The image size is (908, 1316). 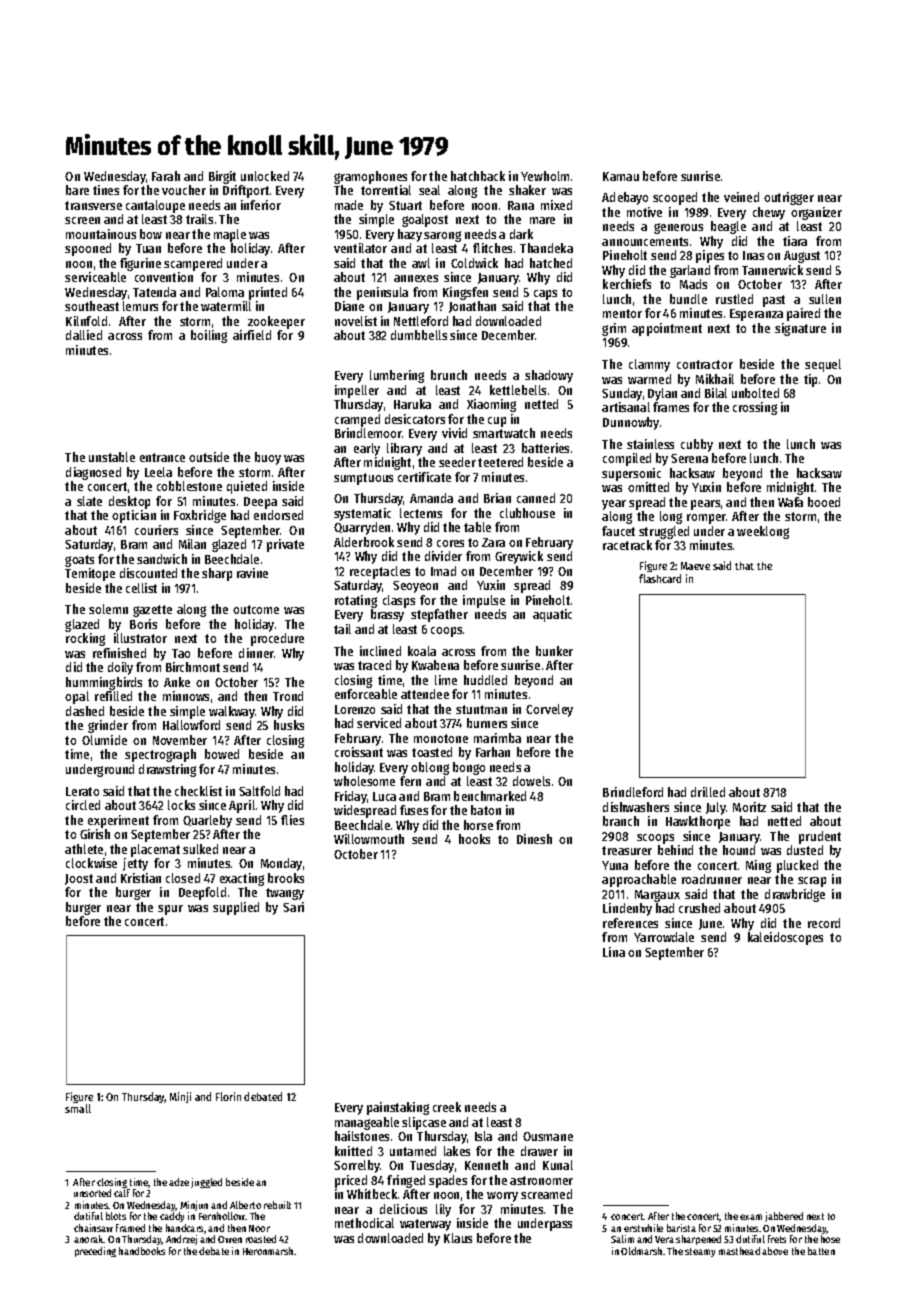 What do you see at coordinates (700, 1252) in the screenshot?
I see `steamy` at bounding box center [700, 1252].
